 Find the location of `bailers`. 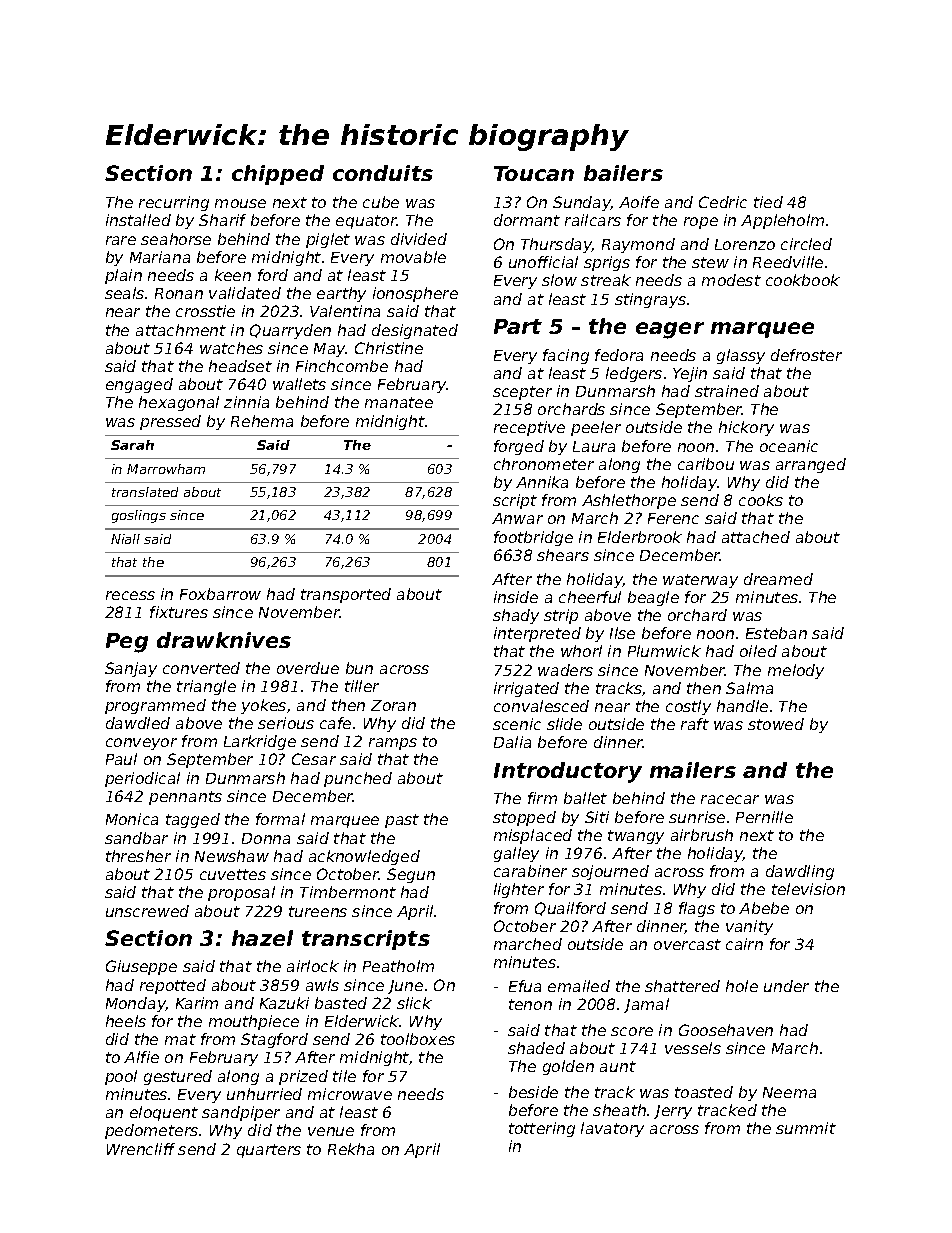

bailers is located at coordinates (623, 173).
